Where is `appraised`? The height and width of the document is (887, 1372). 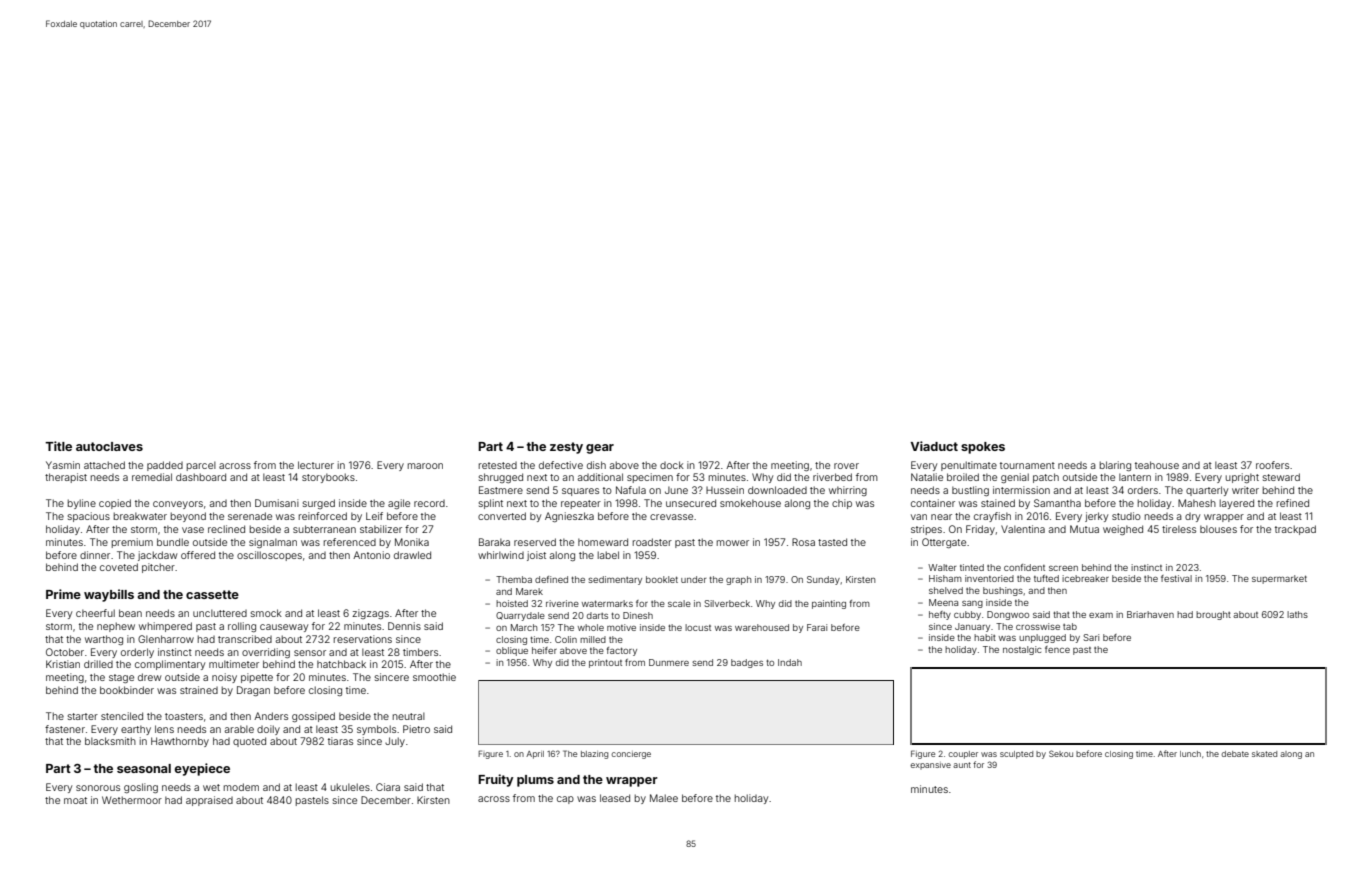
appraised is located at coordinates (209, 801).
